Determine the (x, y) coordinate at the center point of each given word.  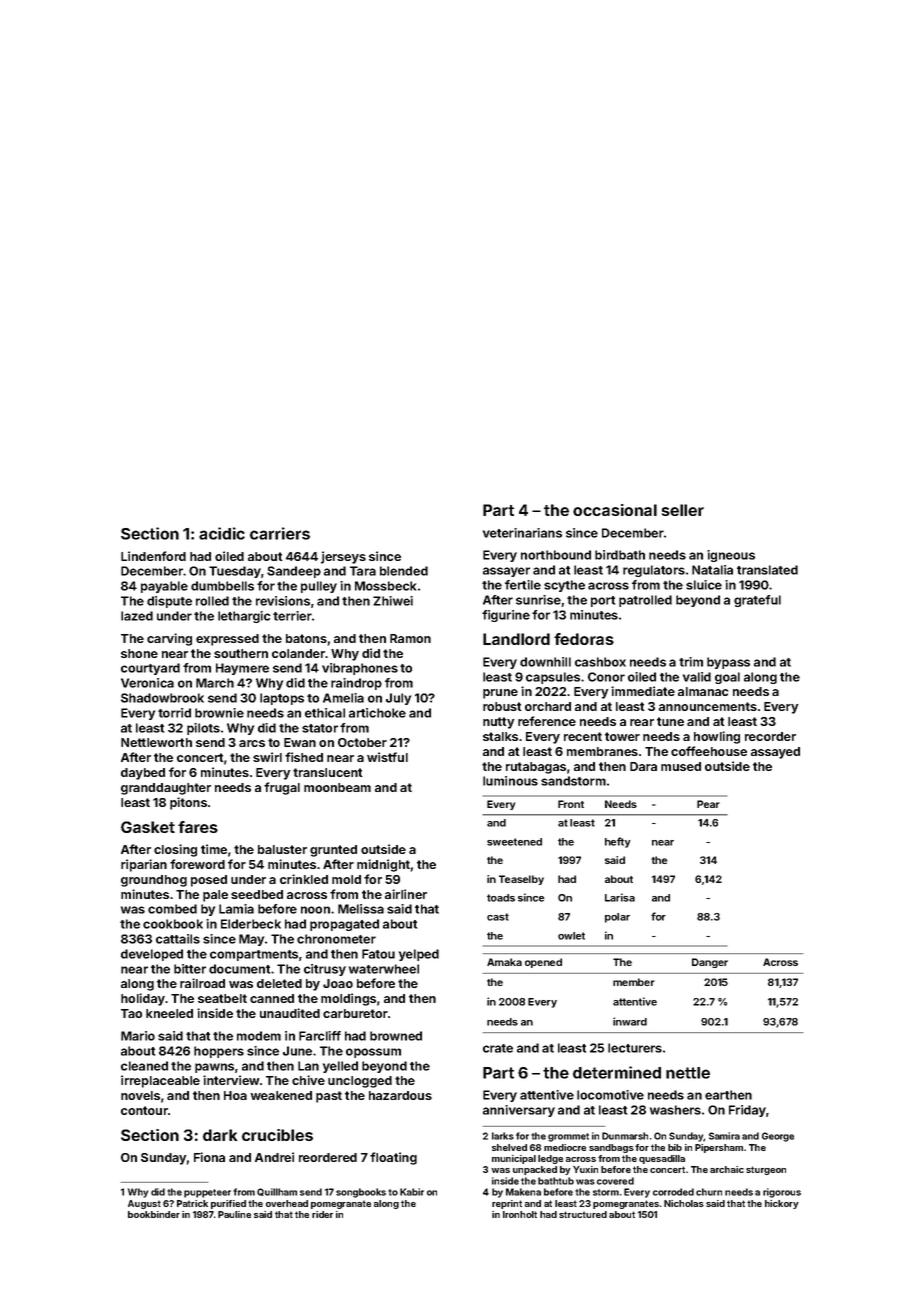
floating (393, 1158)
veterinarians (522, 533)
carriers (280, 533)
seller (683, 510)
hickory (781, 1204)
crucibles (277, 1135)
